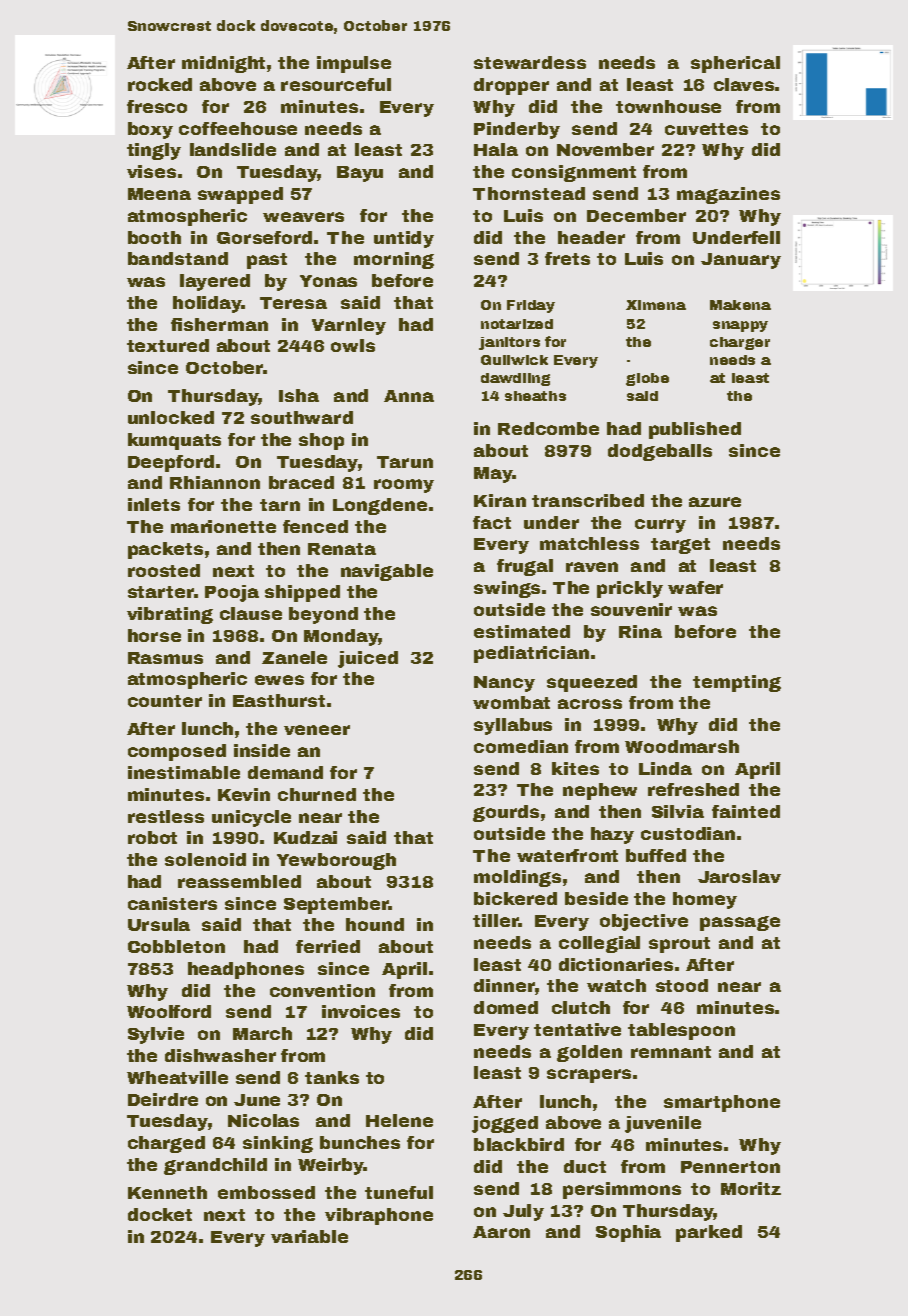 The height and width of the document is (1316, 908). I want to click on cuvettes, so click(706, 129).
